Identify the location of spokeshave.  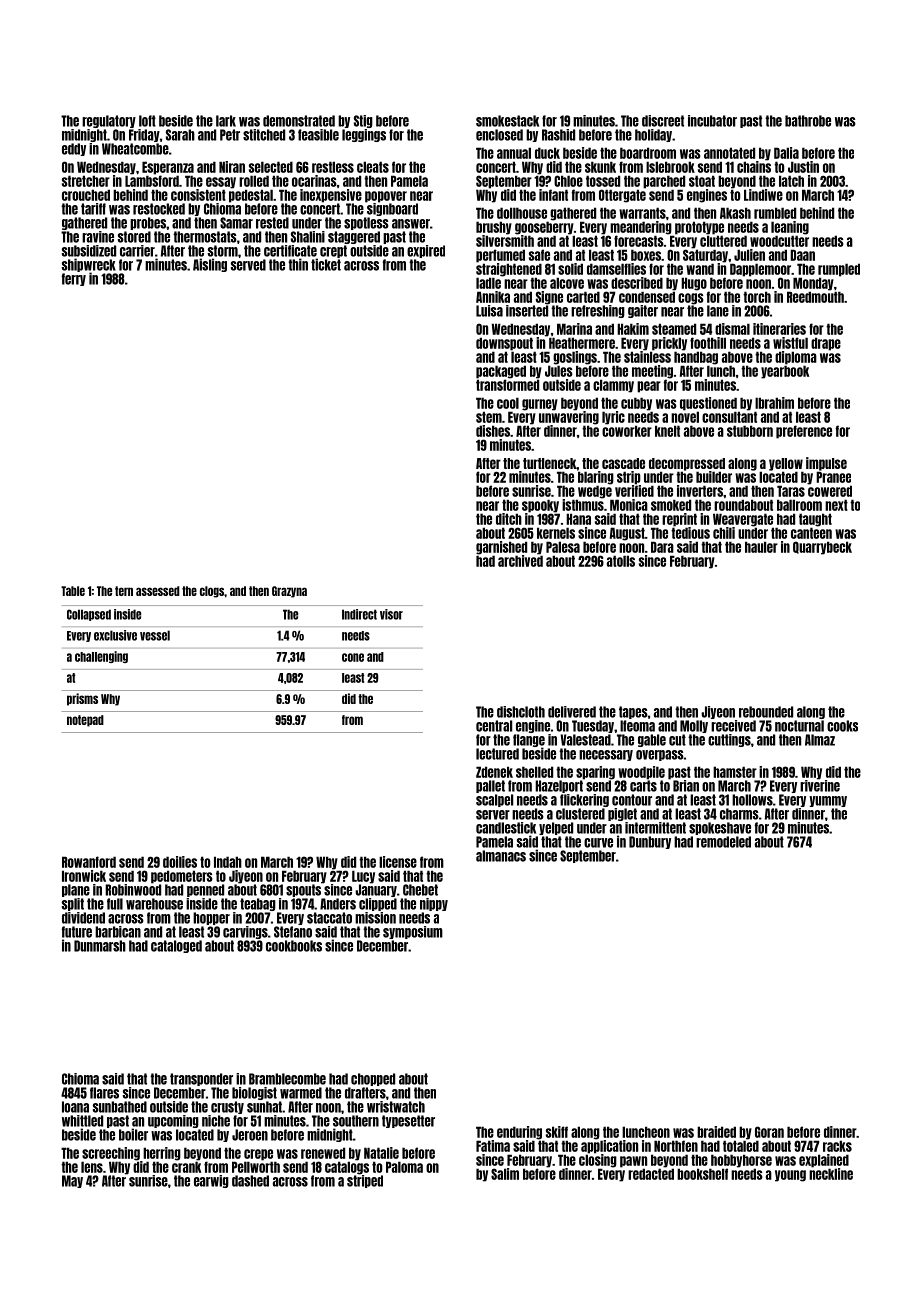
(720, 828).
